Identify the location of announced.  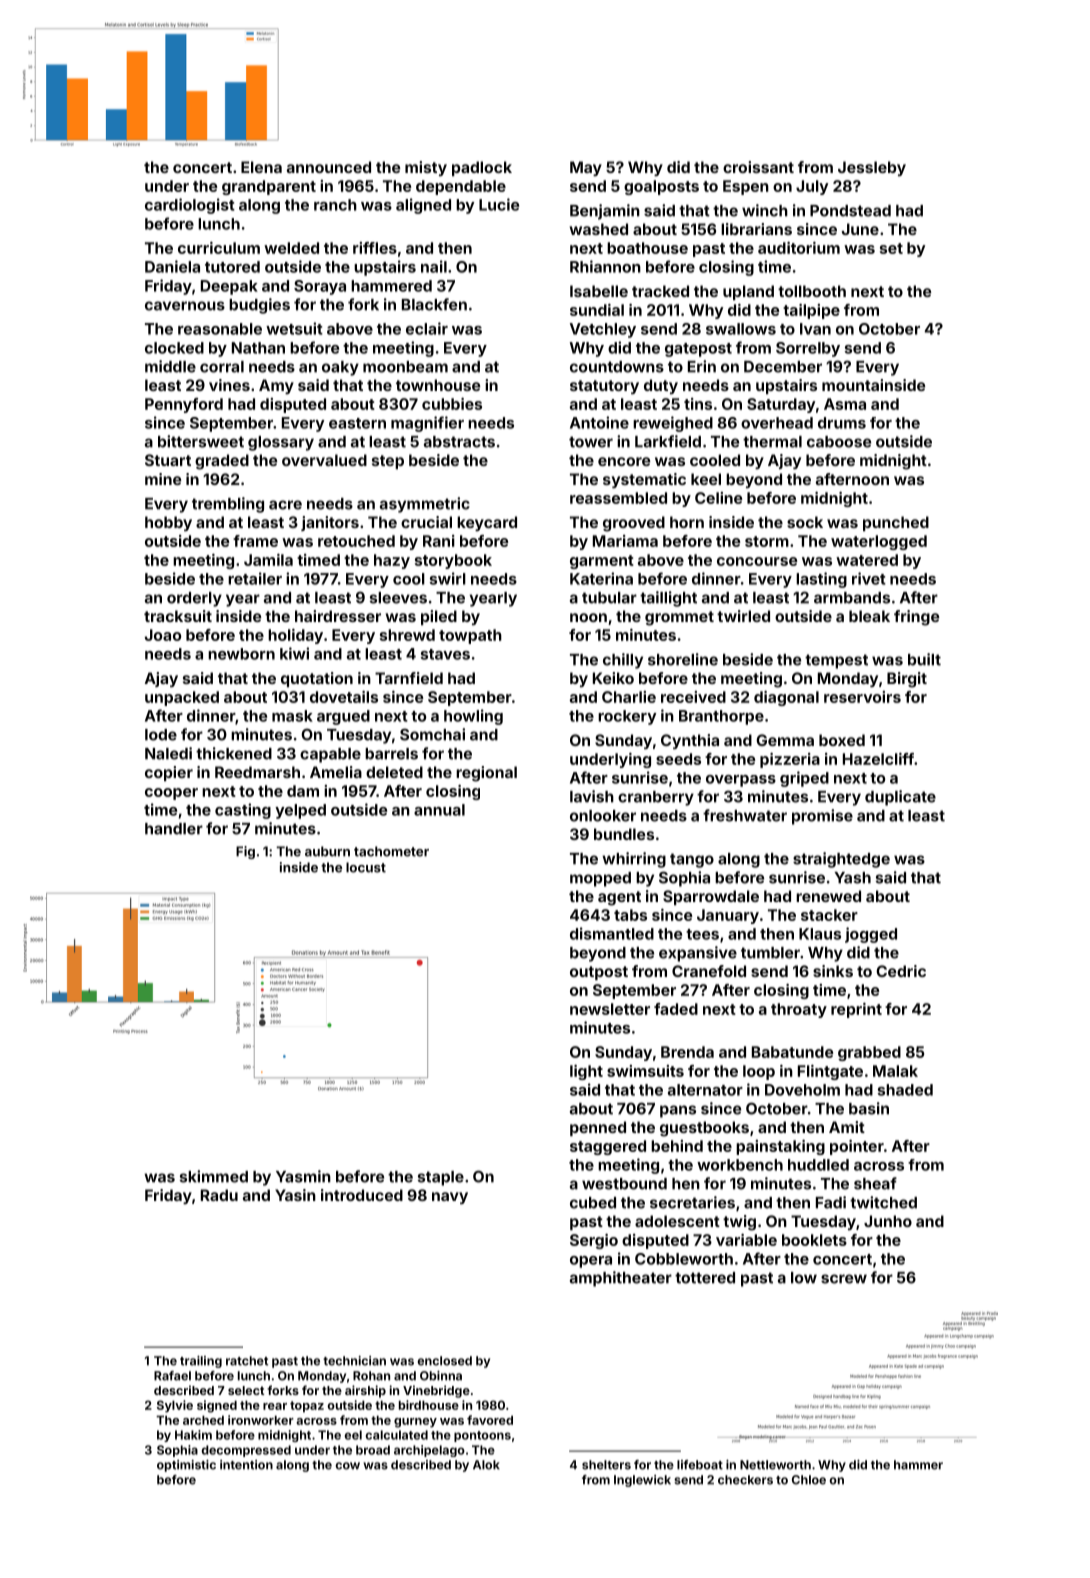
(329, 167).
